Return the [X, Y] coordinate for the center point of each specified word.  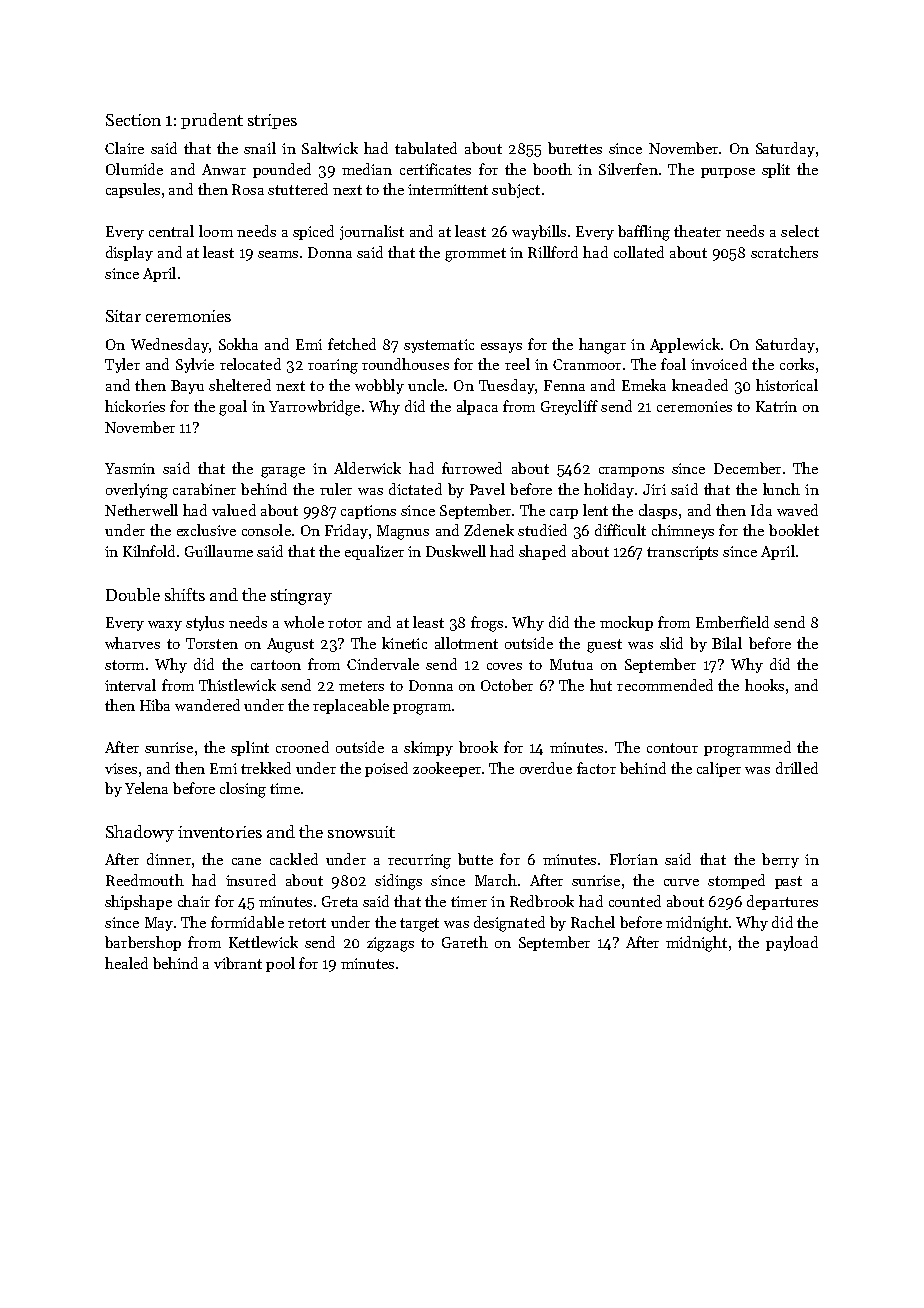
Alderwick [367, 468]
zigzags [390, 944]
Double [133, 594]
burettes [575, 148]
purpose [728, 173]
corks [797, 364]
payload [792, 943]
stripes [272, 121]
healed [126, 963]
